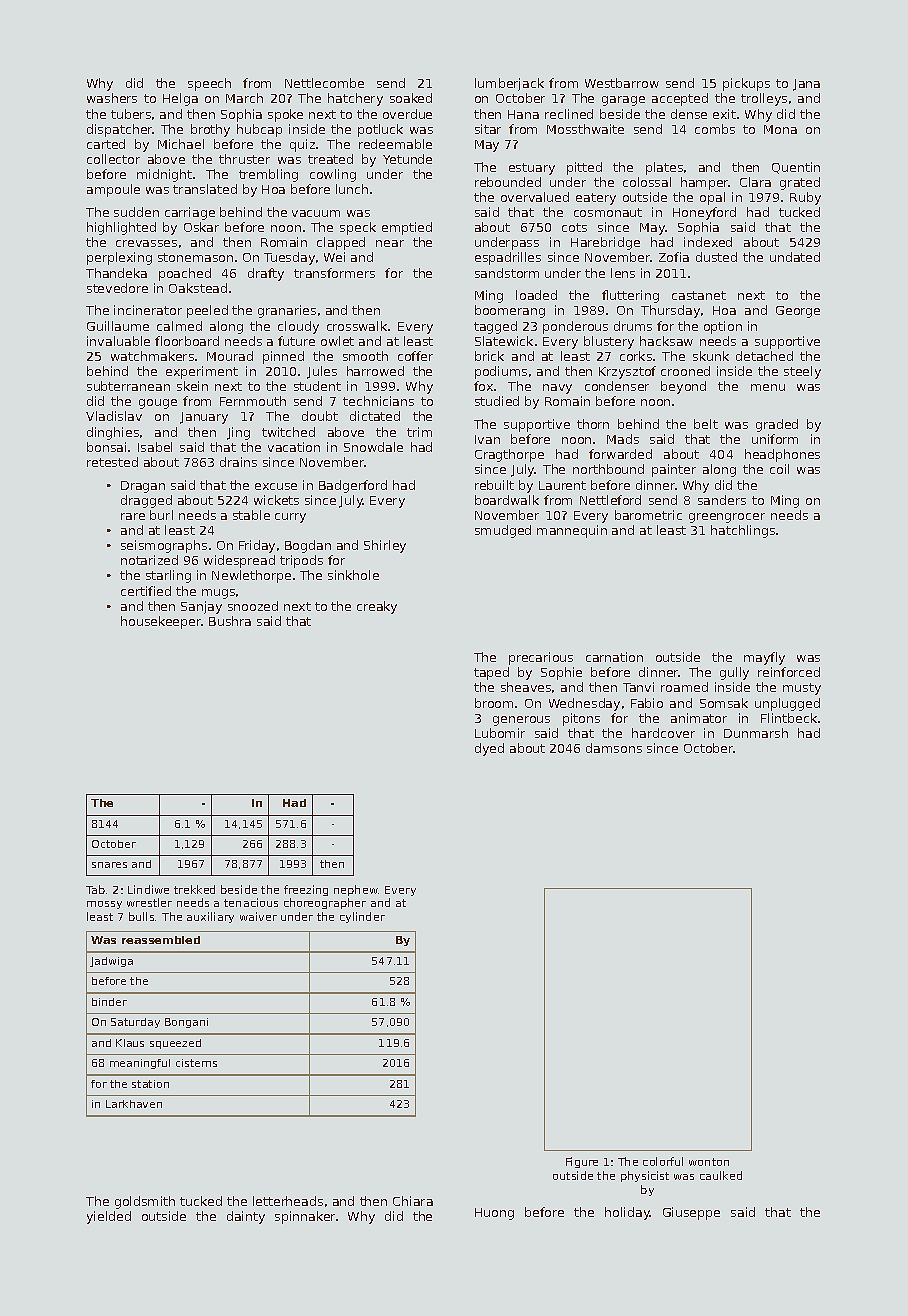  What do you see at coordinates (106, 144) in the screenshot?
I see `carted` at bounding box center [106, 144].
